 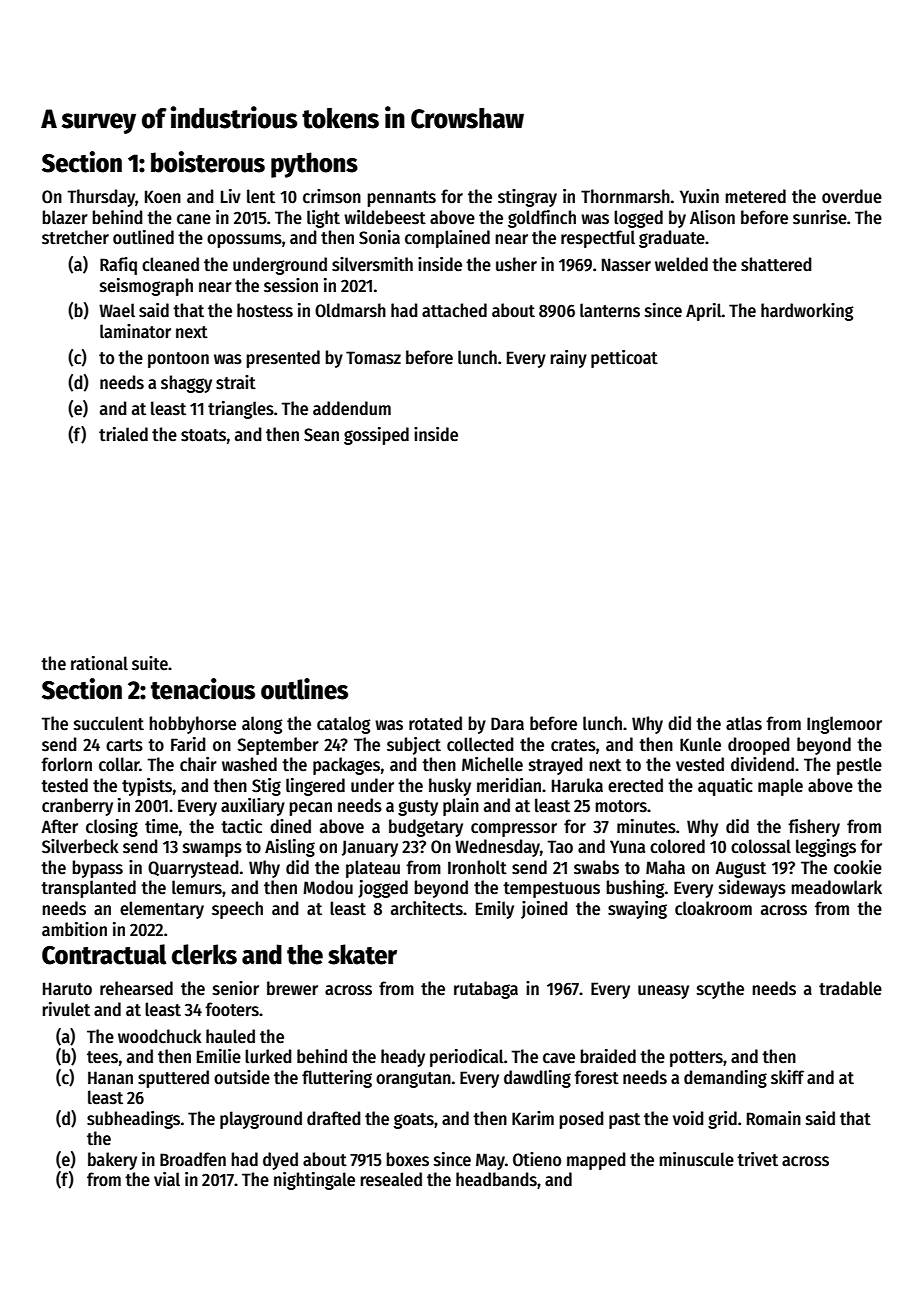 I want to click on trivet, so click(x=757, y=1159).
